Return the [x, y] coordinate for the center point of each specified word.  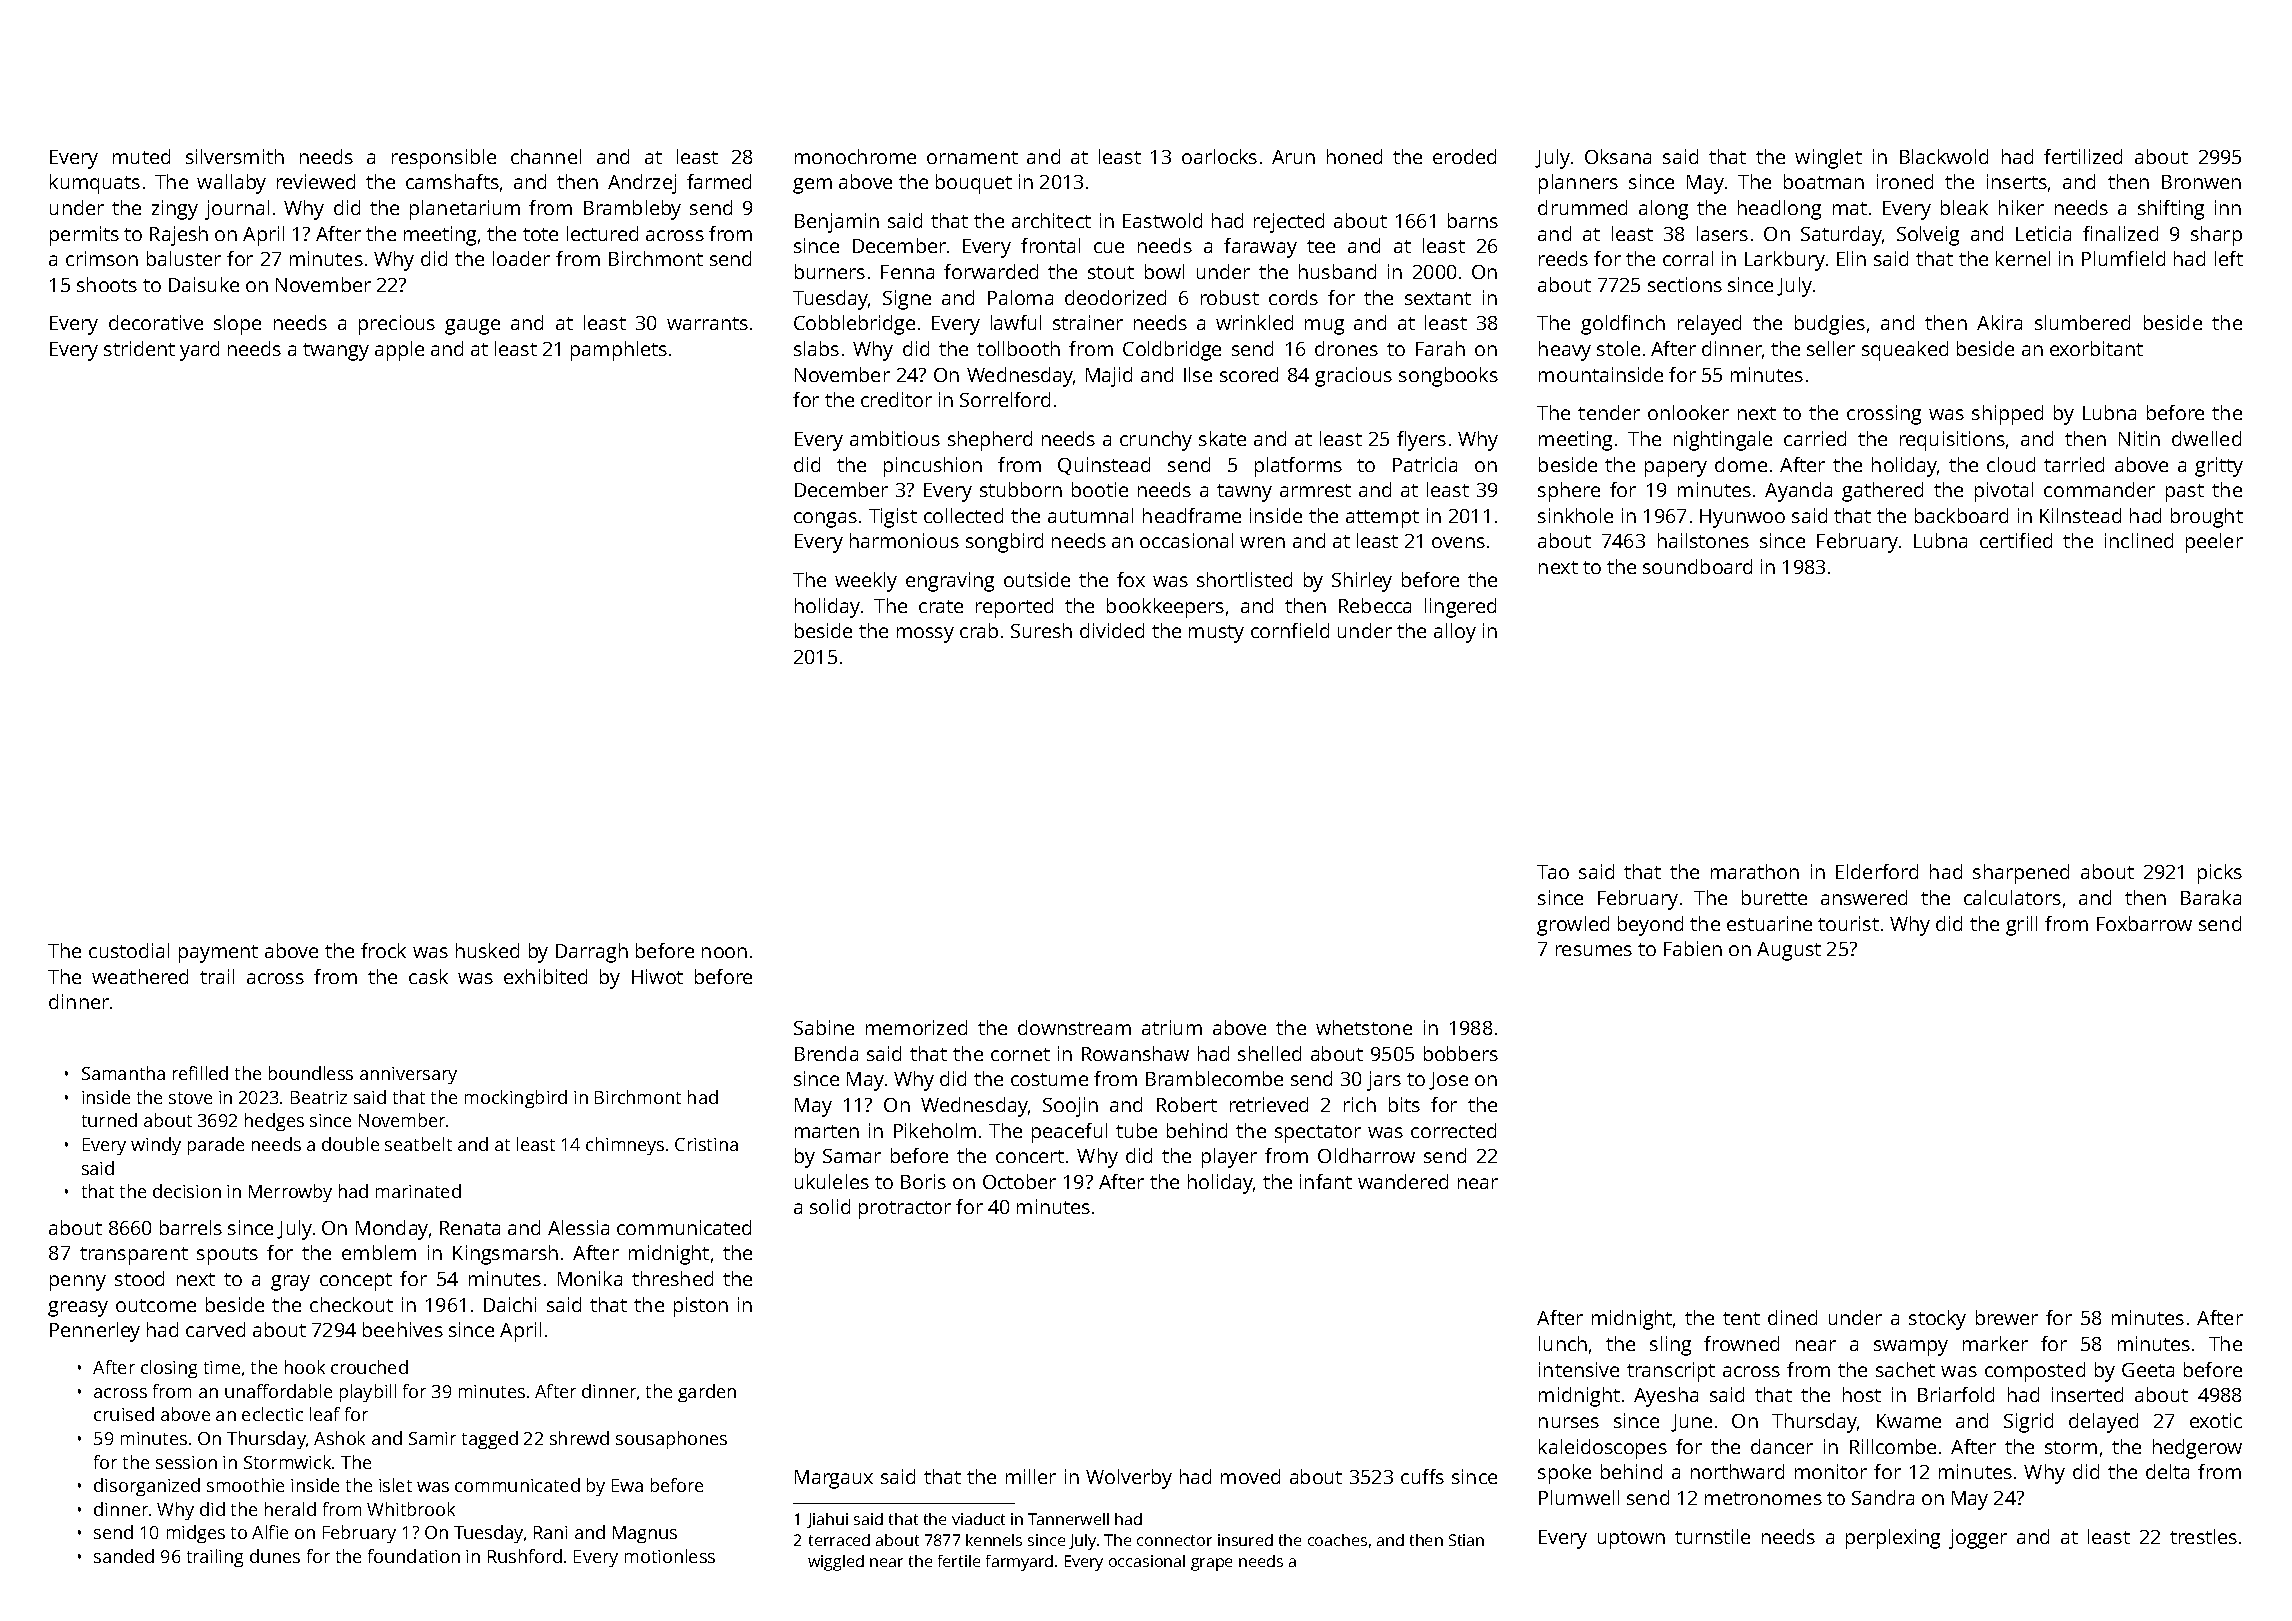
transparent [134, 1256]
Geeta [2148, 1370]
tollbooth [1018, 348]
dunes [275, 1556]
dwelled [2206, 438]
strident [139, 348]
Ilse [1198, 374]
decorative [156, 322]
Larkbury [1785, 261]
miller [1031, 1476]
